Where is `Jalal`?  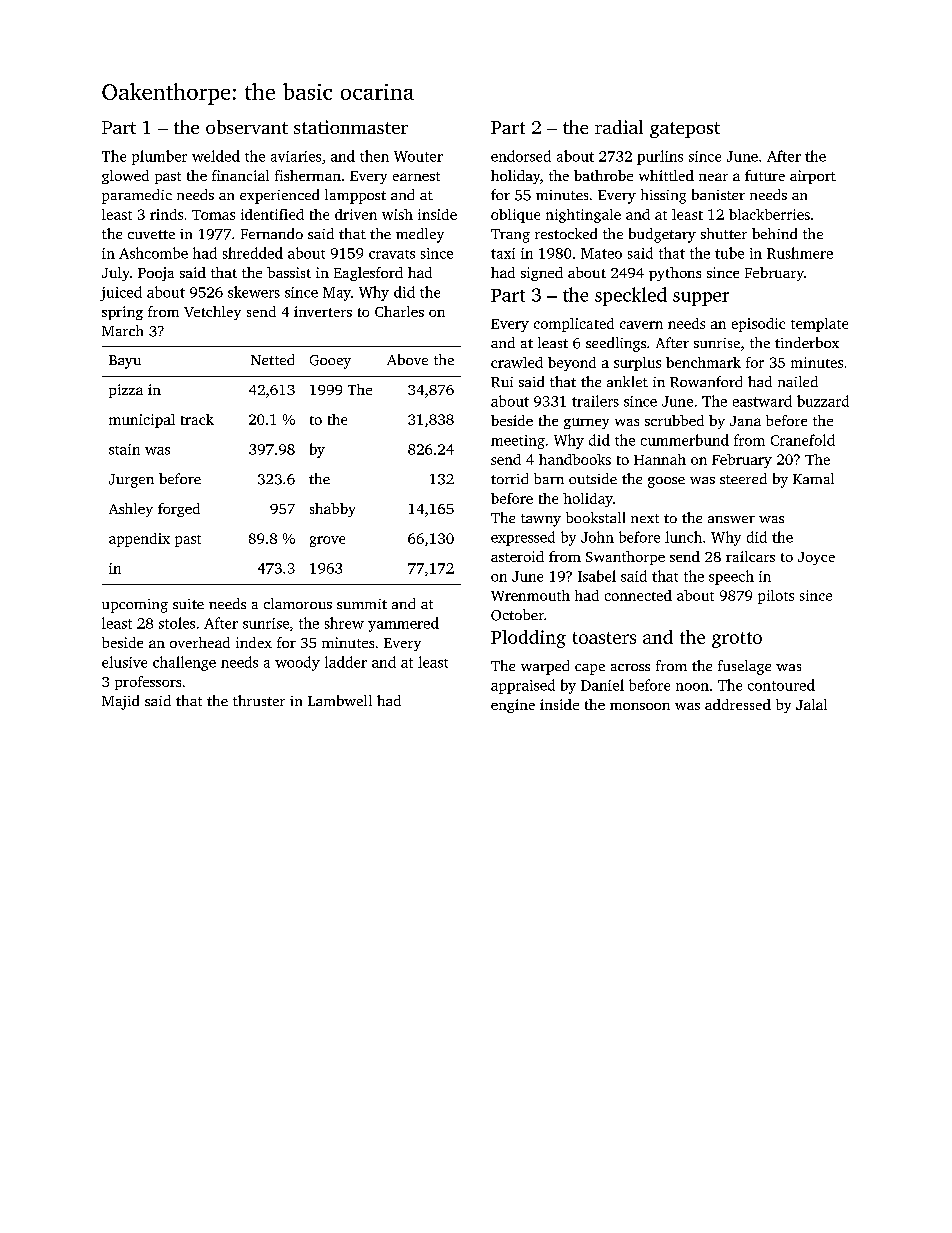
Jalal is located at coordinates (811, 704).
